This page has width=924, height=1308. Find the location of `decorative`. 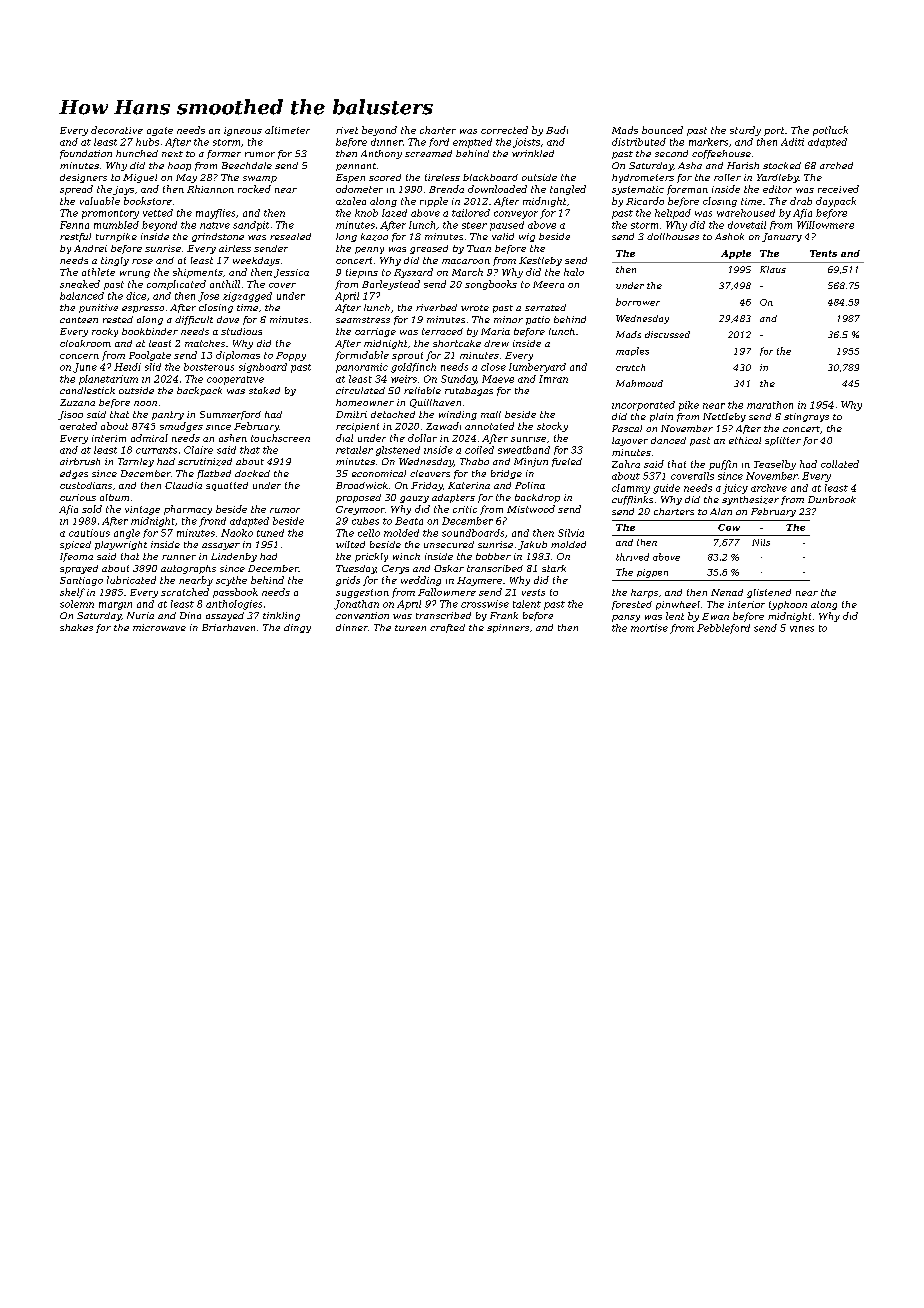

decorative is located at coordinates (117, 130).
